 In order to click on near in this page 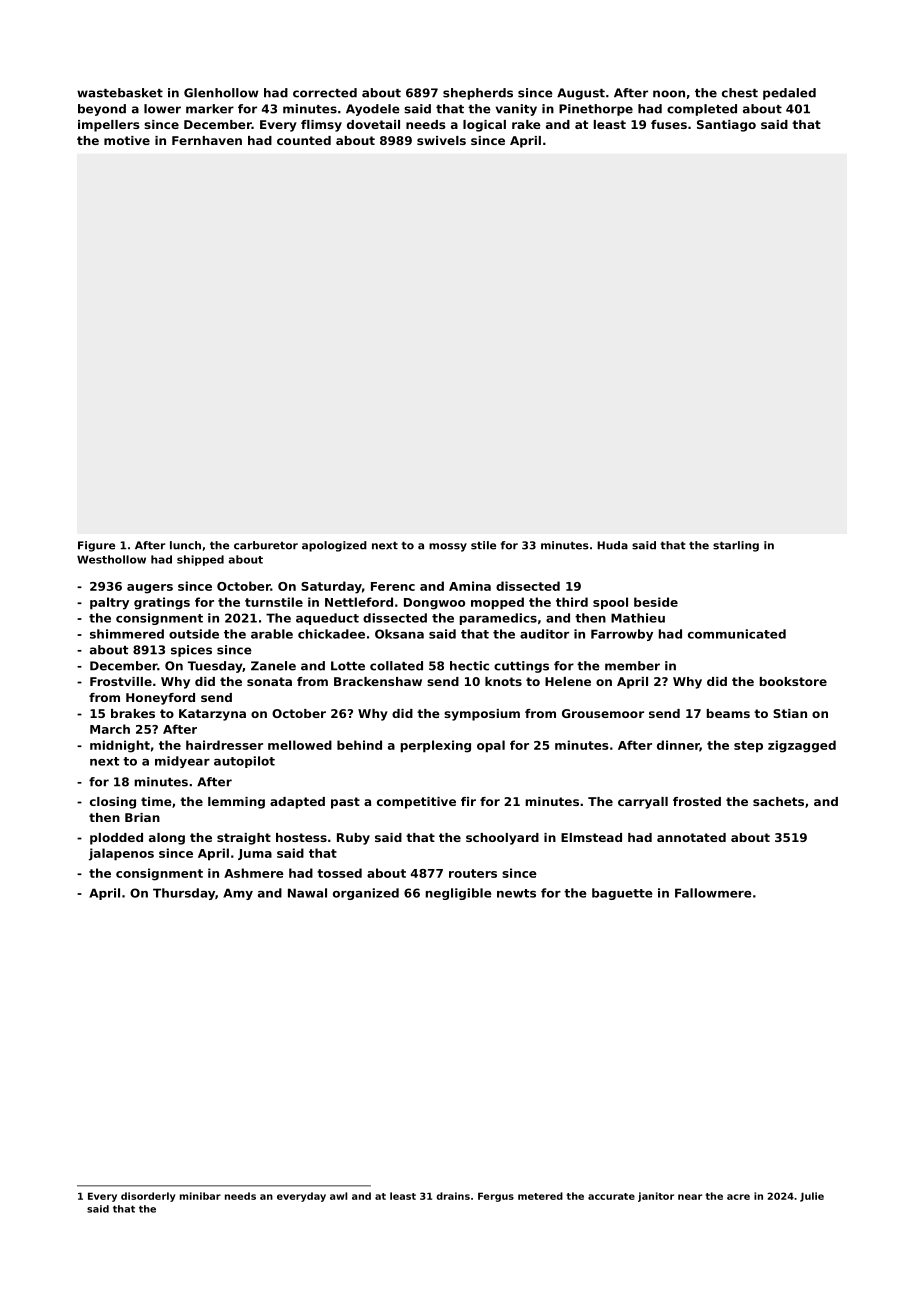, I will do `click(690, 1197)`.
